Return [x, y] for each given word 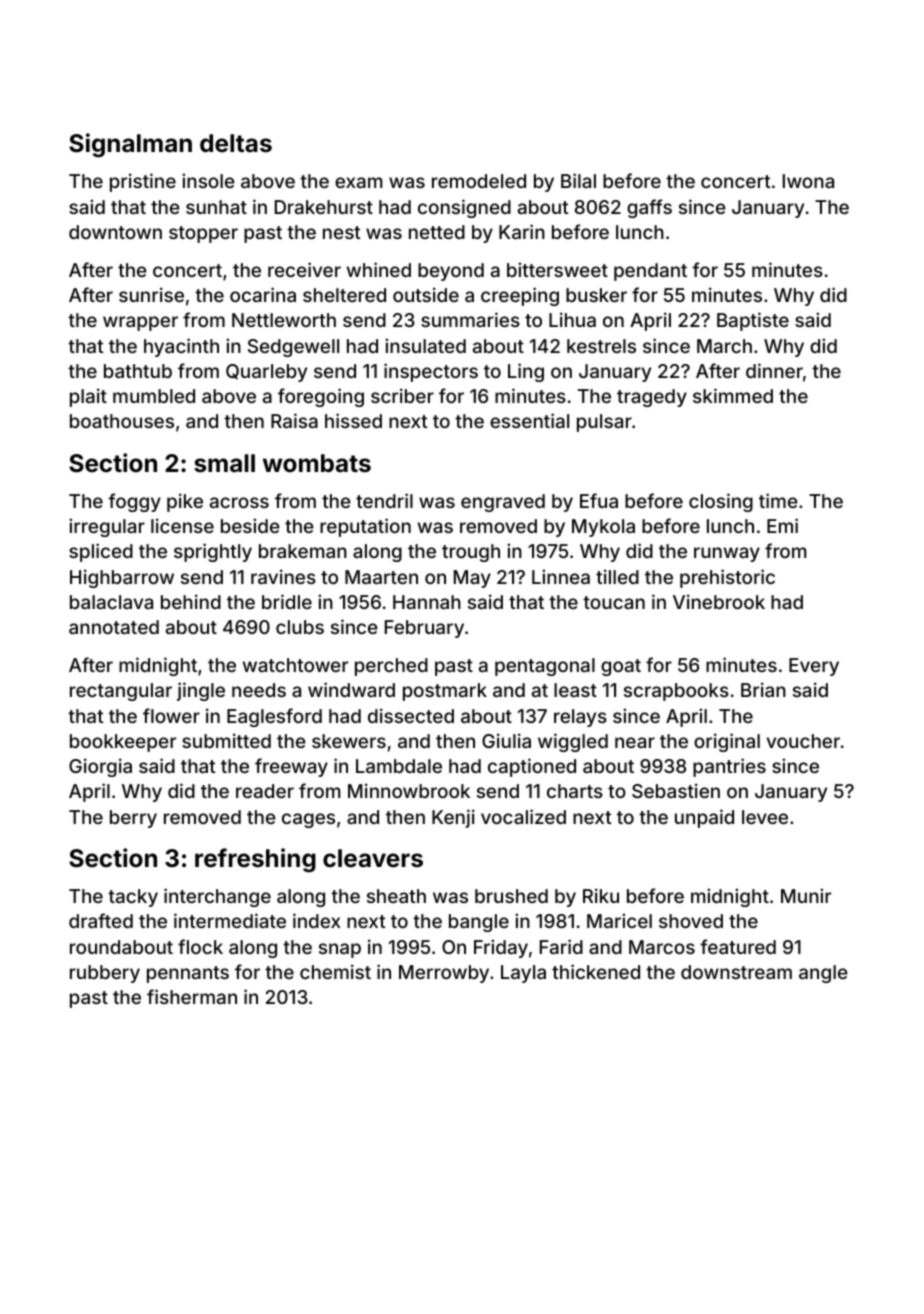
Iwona [808, 181]
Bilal [578, 180]
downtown [115, 232]
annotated [114, 627]
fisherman [192, 996]
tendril [384, 500]
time [778, 500]
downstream [736, 972]
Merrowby [444, 974]
